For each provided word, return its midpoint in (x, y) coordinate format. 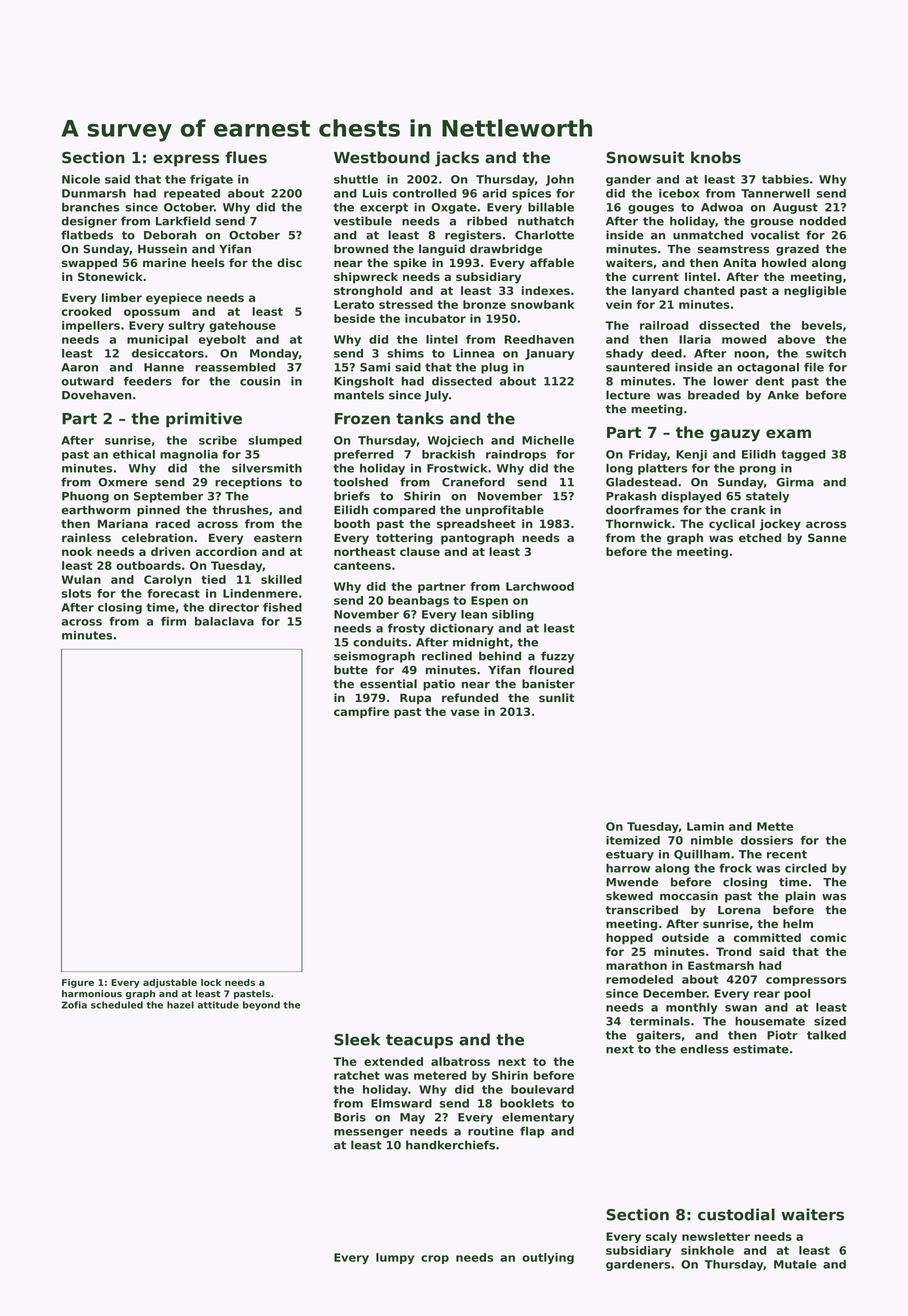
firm (173, 621)
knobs (716, 157)
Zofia (74, 1005)
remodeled (639, 979)
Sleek (357, 1039)
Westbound (382, 157)
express (186, 160)
